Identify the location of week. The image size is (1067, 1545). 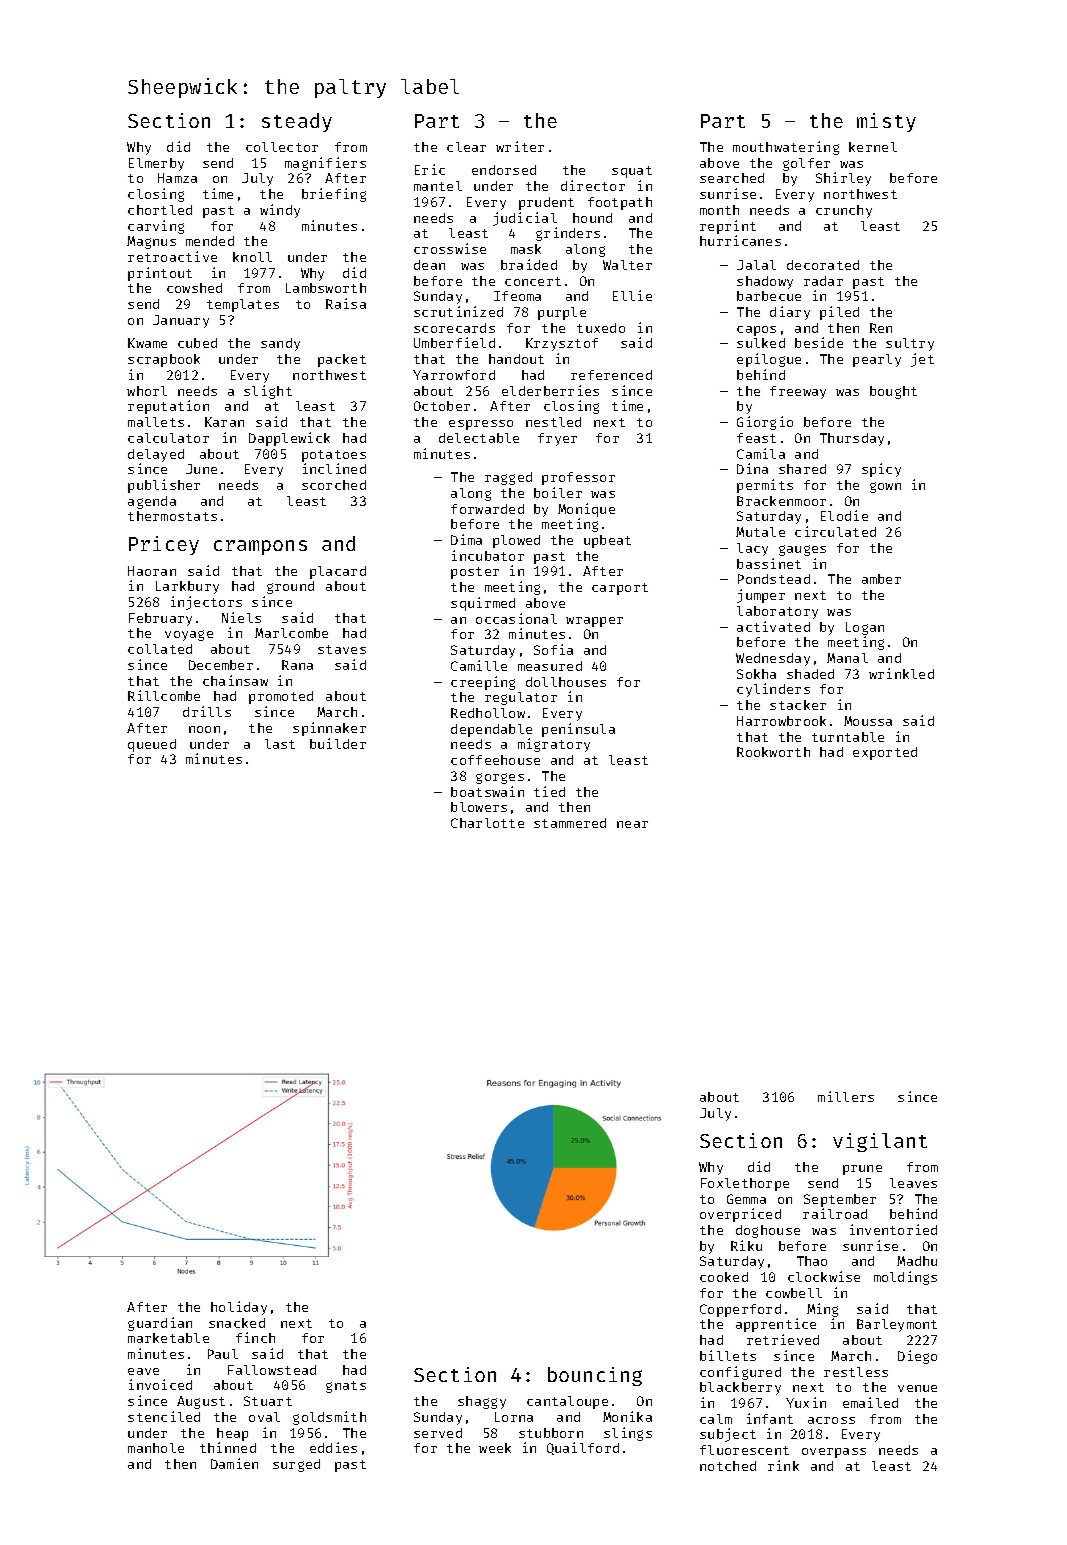
(495, 1448).
